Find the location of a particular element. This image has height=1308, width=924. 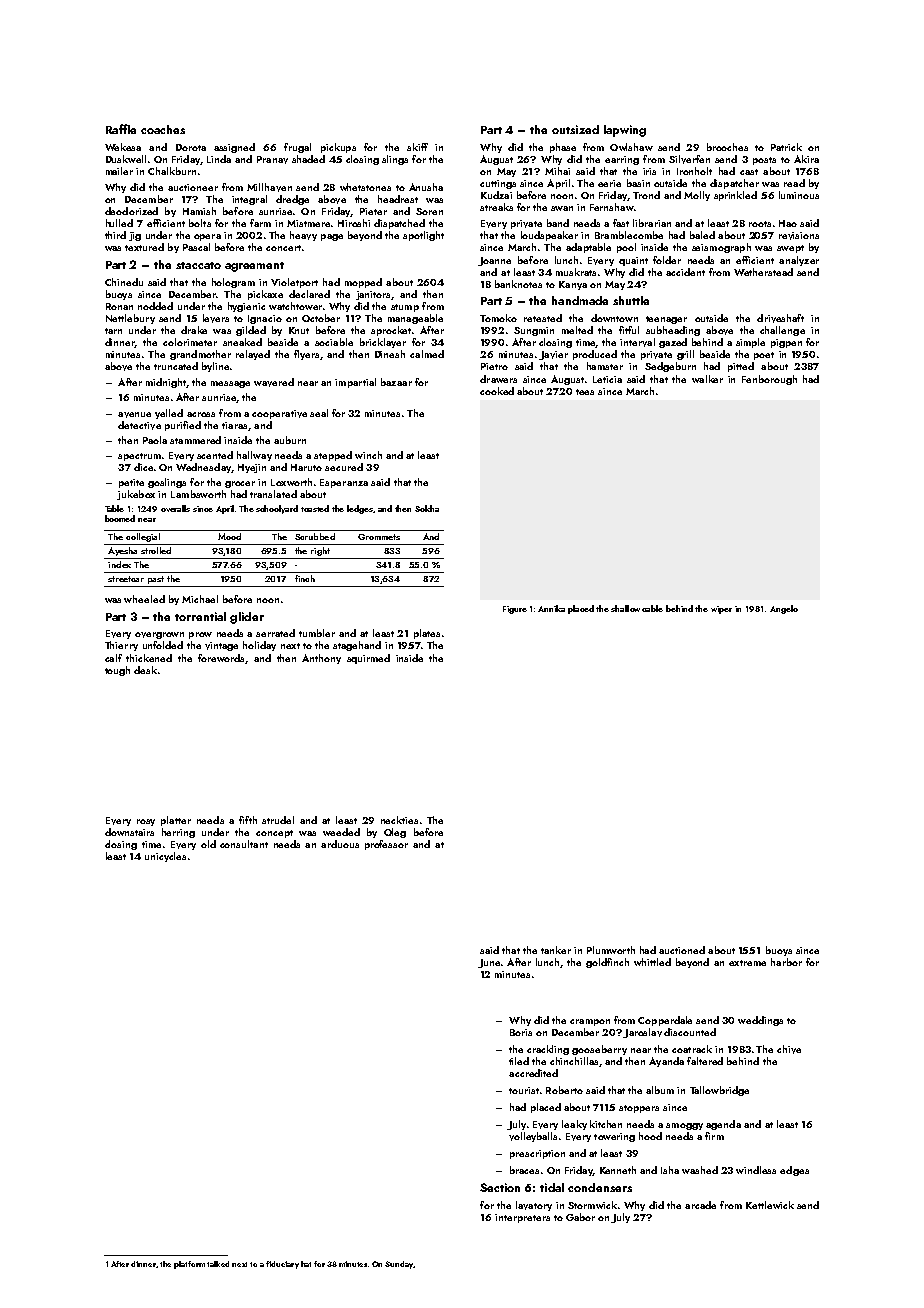

consultant is located at coordinates (244, 844).
